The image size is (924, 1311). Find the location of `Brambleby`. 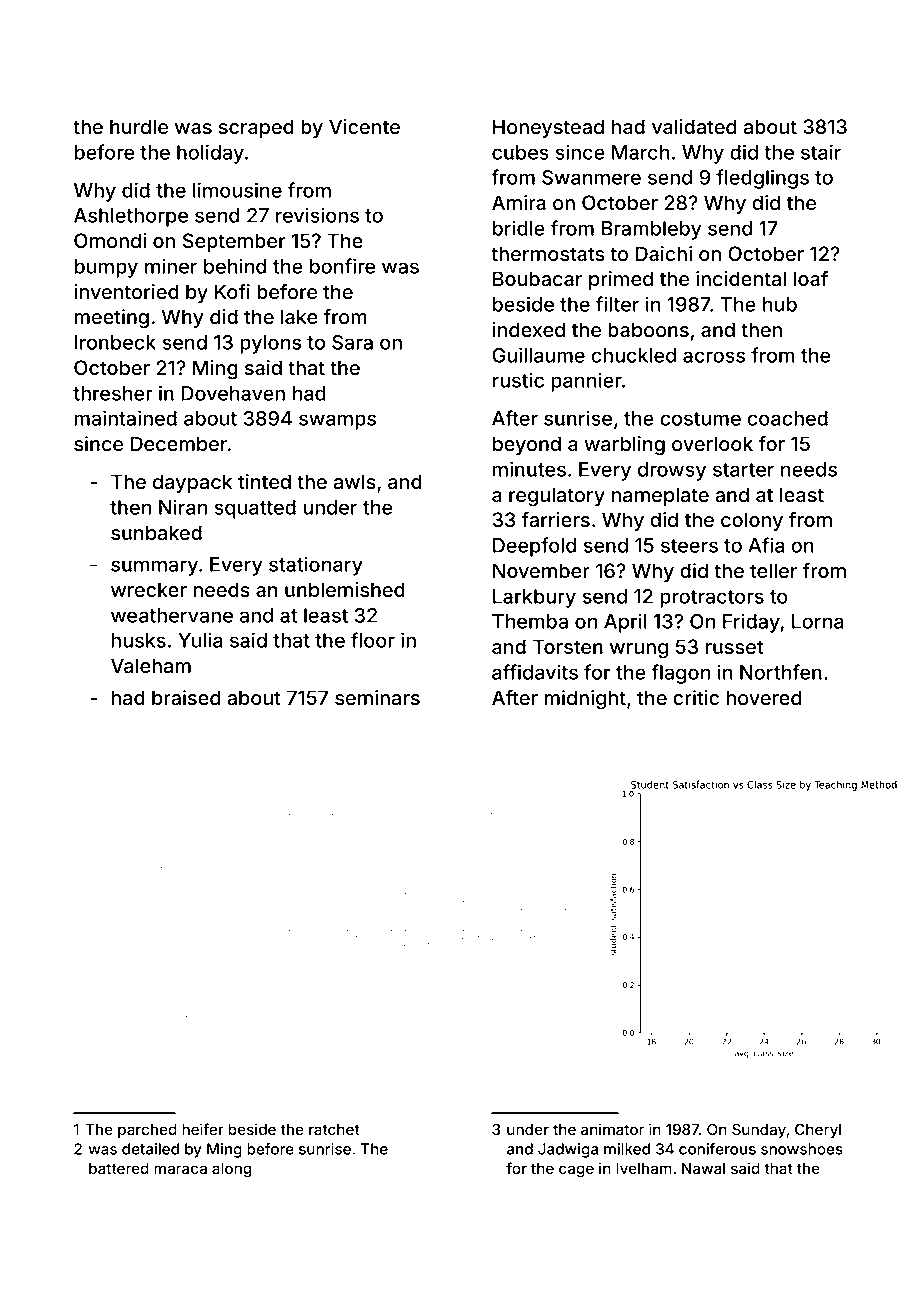

Brambleby is located at coordinates (651, 230).
